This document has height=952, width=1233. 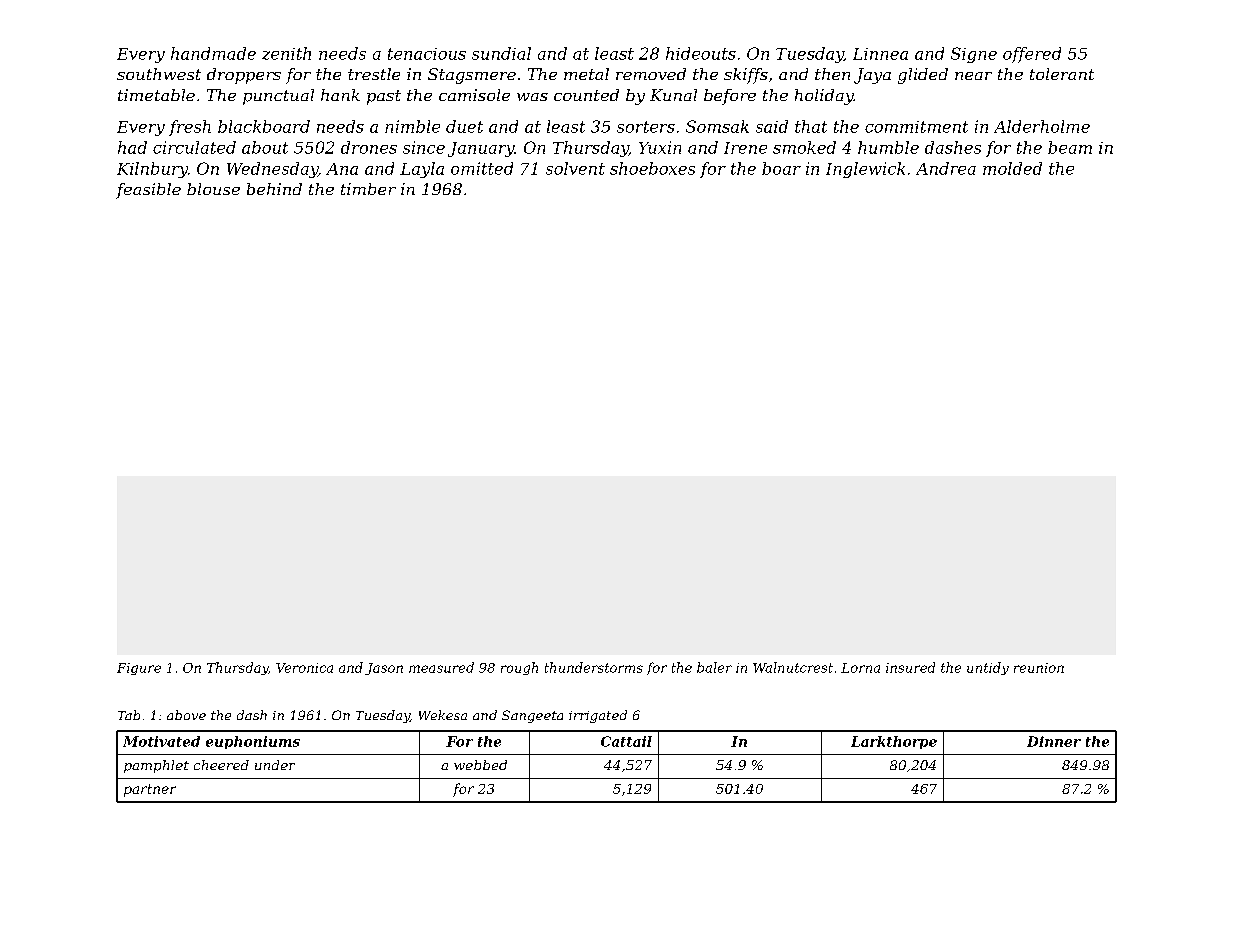 What do you see at coordinates (274, 189) in the document?
I see `behind` at bounding box center [274, 189].
